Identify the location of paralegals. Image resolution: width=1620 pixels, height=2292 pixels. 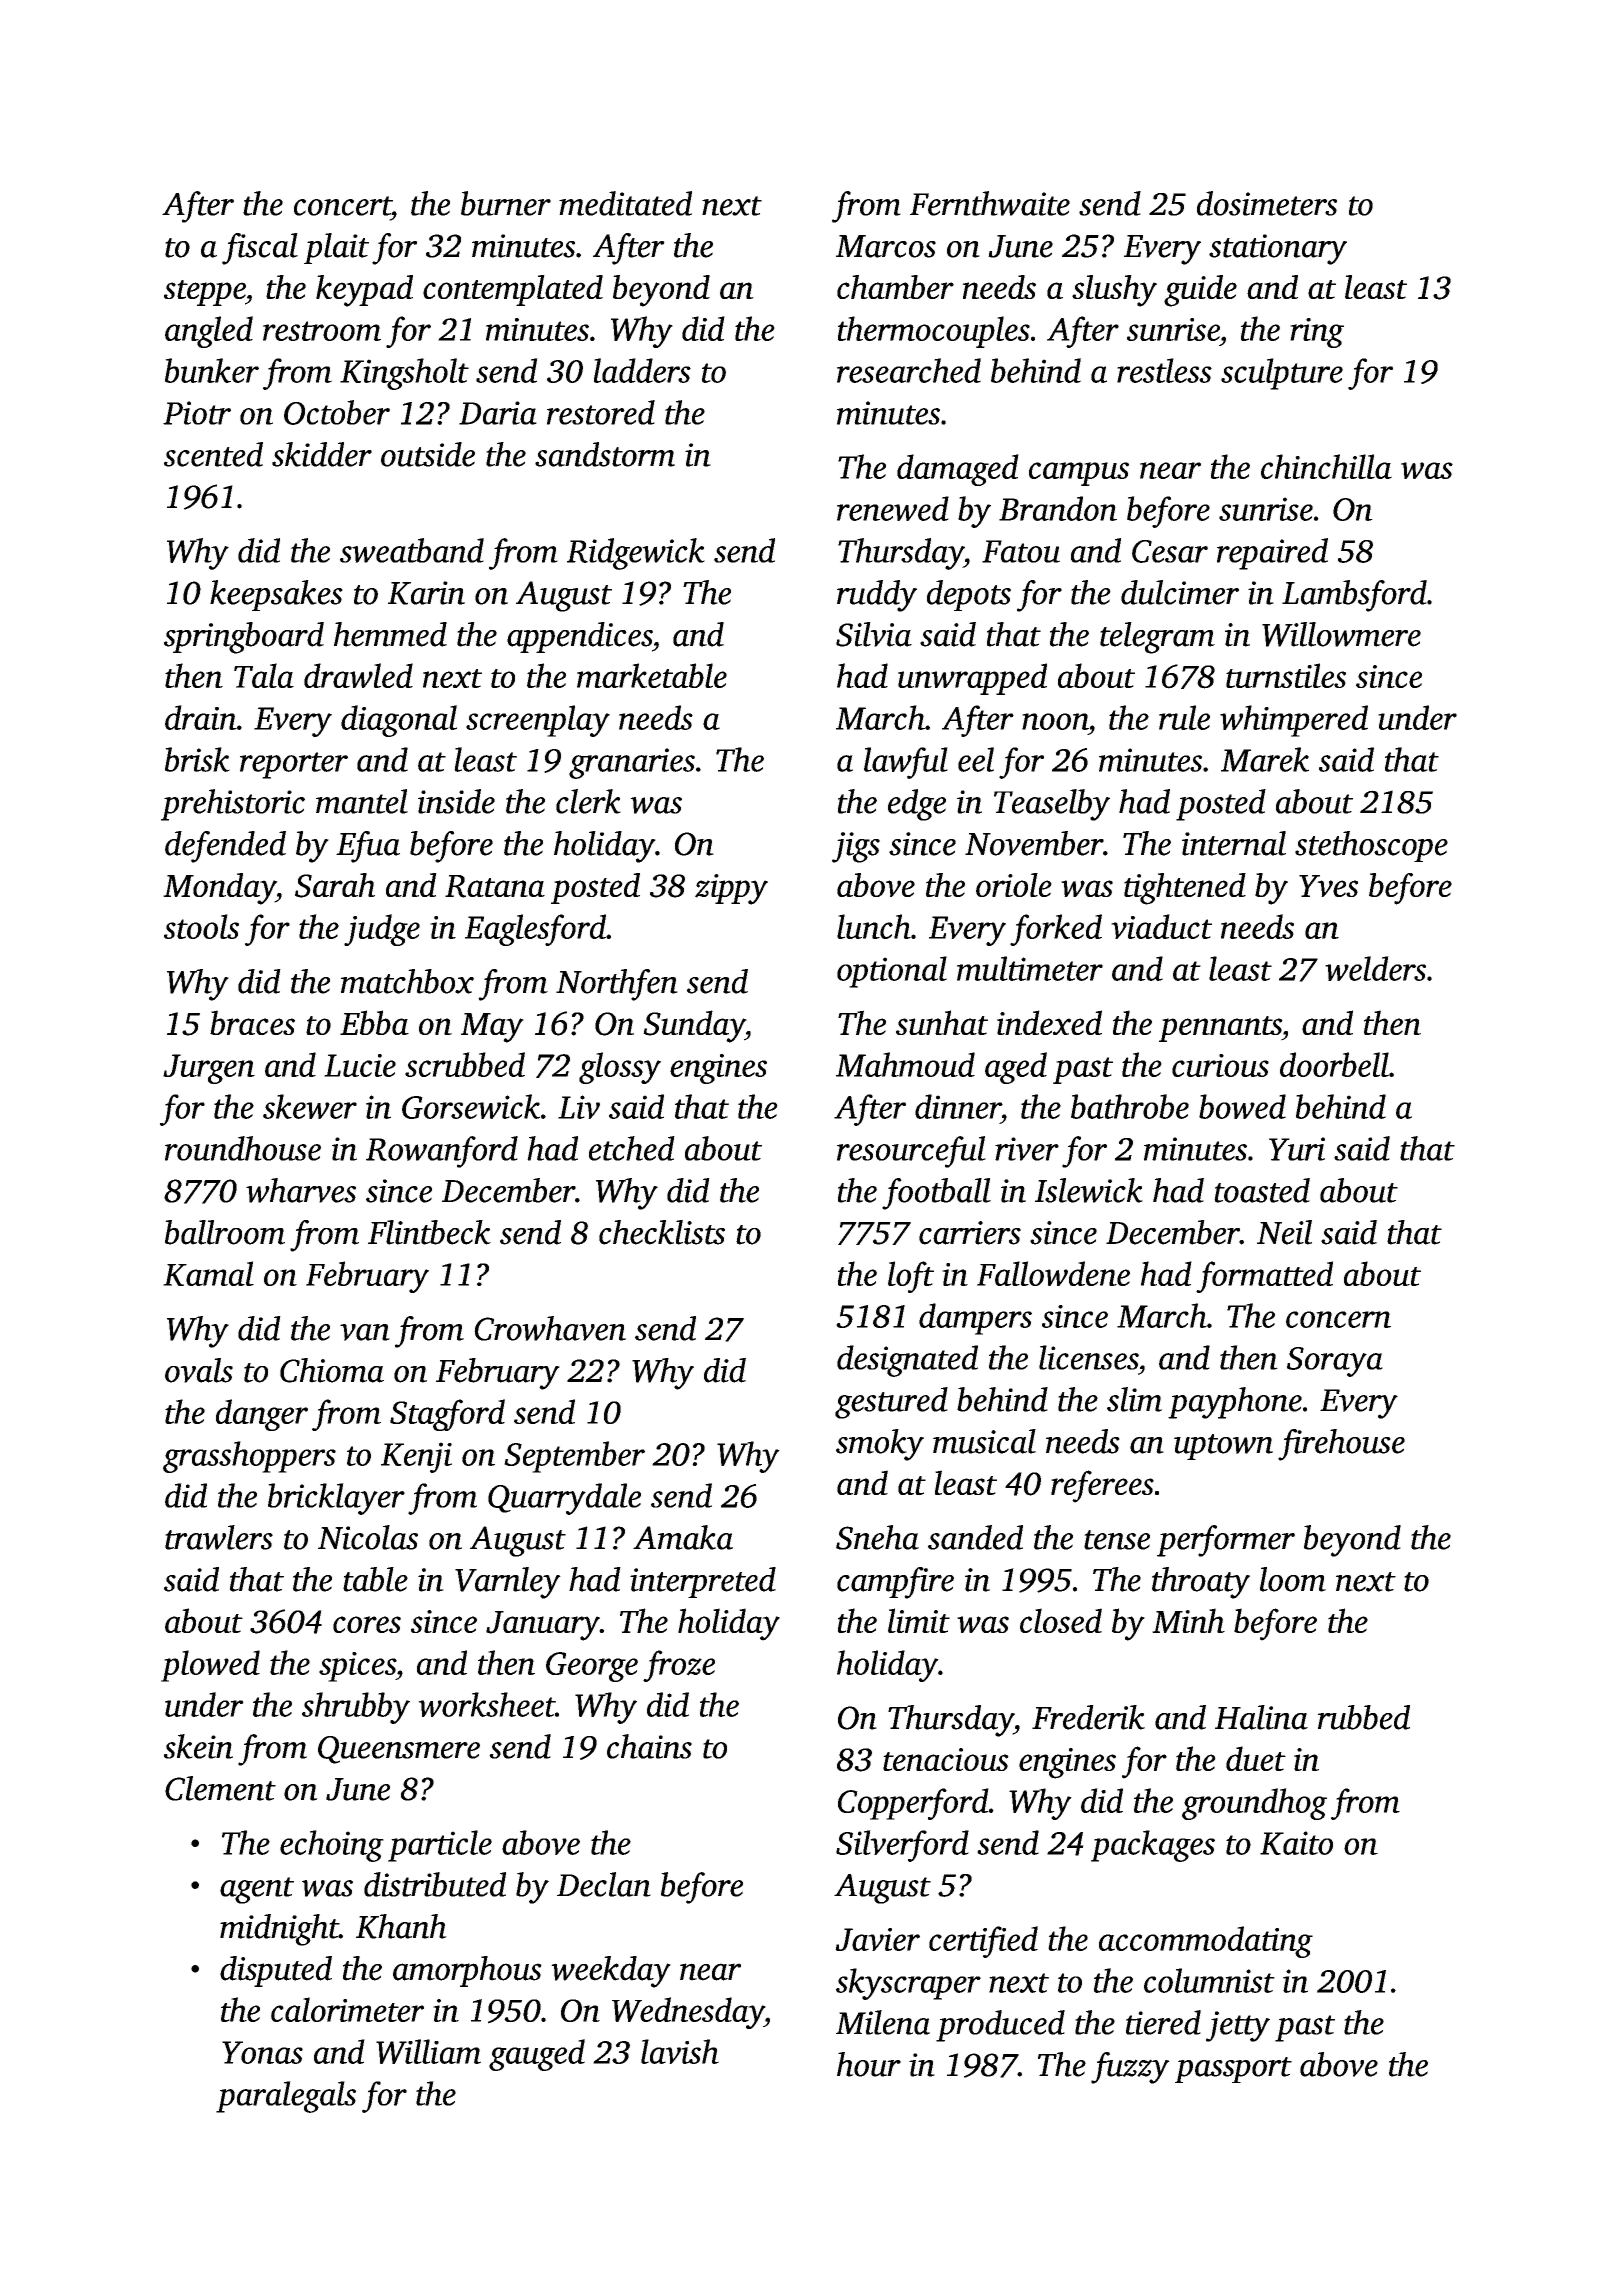
(286, 2097).
